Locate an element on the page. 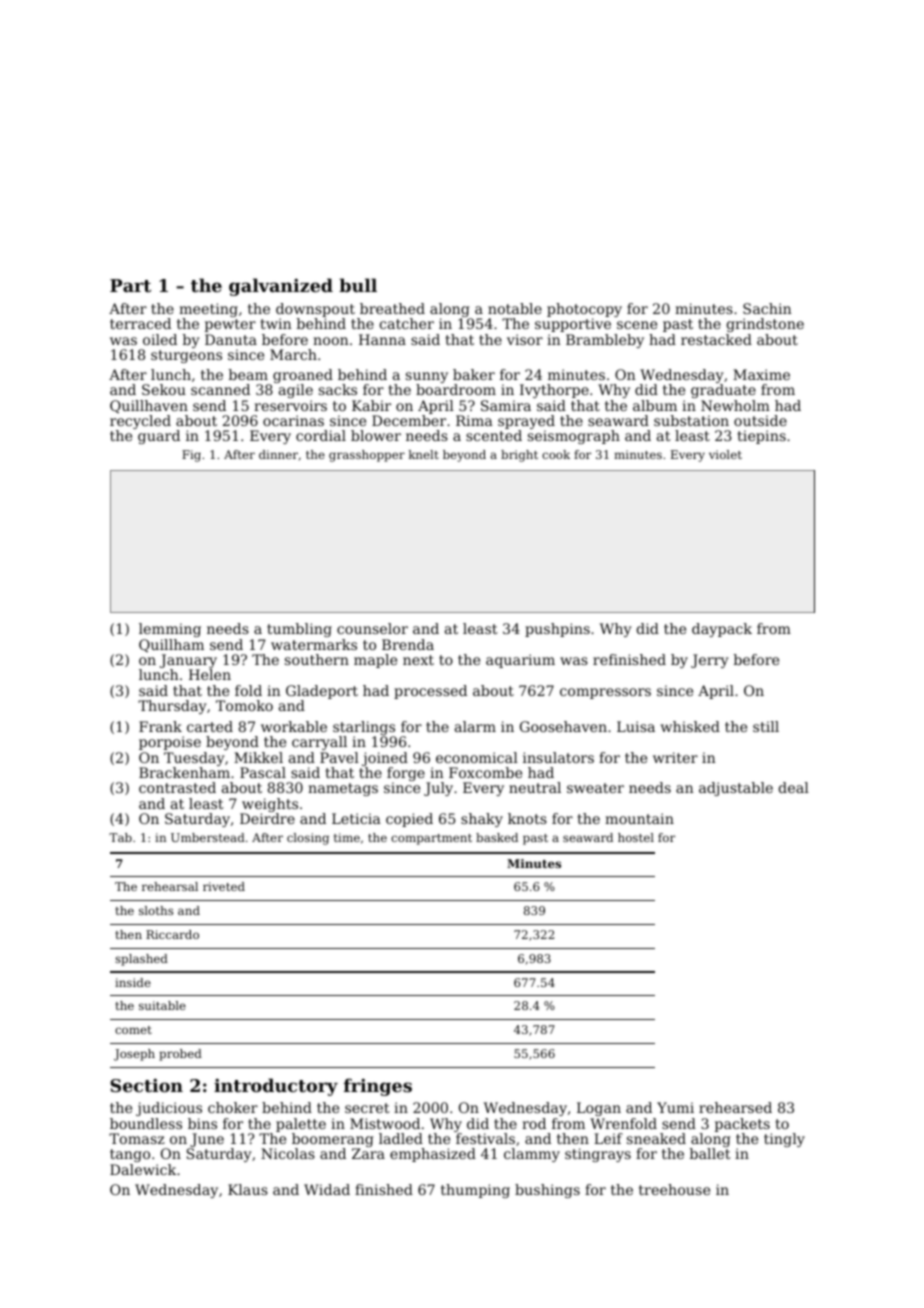 Image resolution: width=924 pixels, height=1308 pixels. violet is located at coordinates (725, 454).
